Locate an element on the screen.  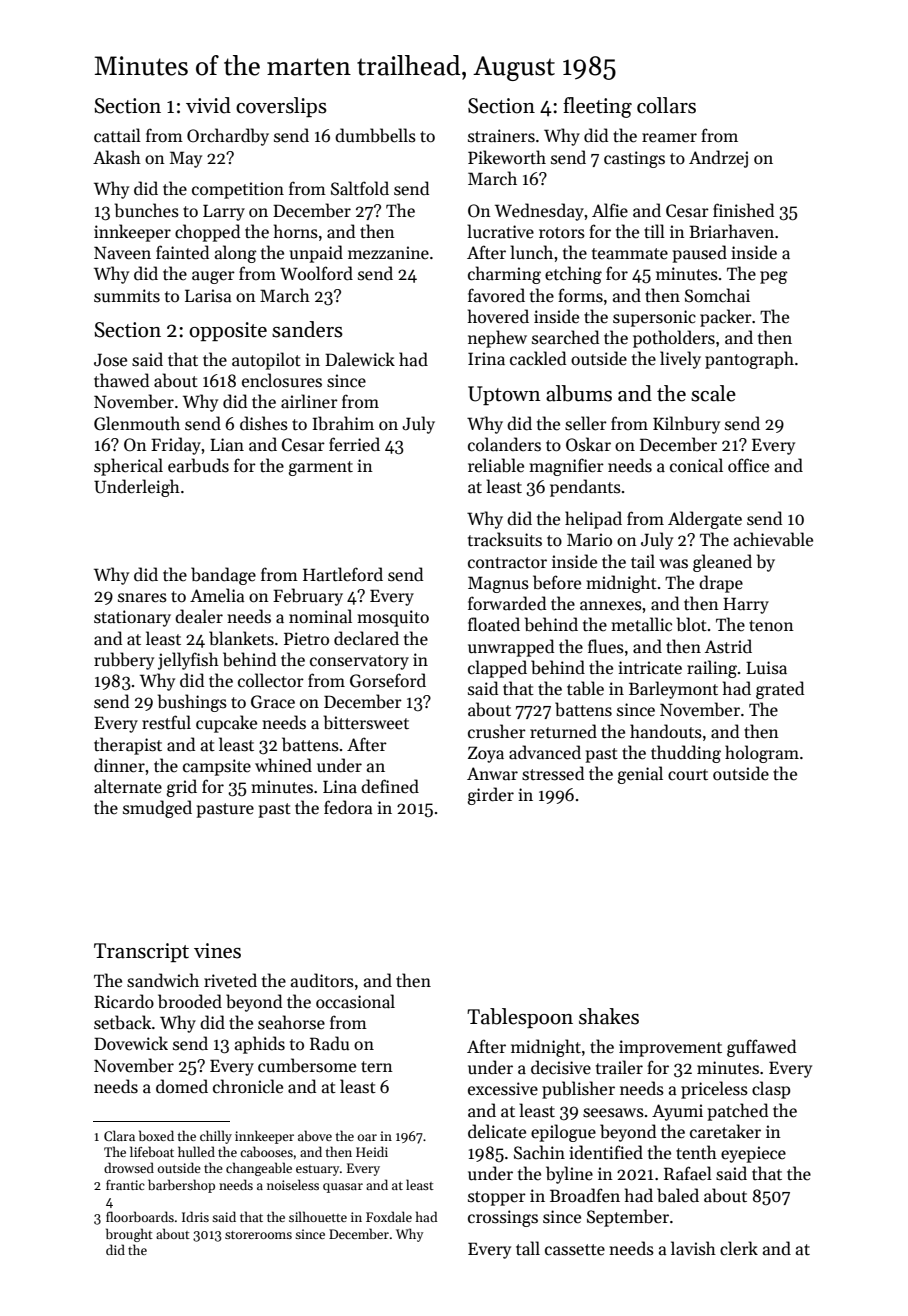
dumbbells is located at coordinates (375, 135).
